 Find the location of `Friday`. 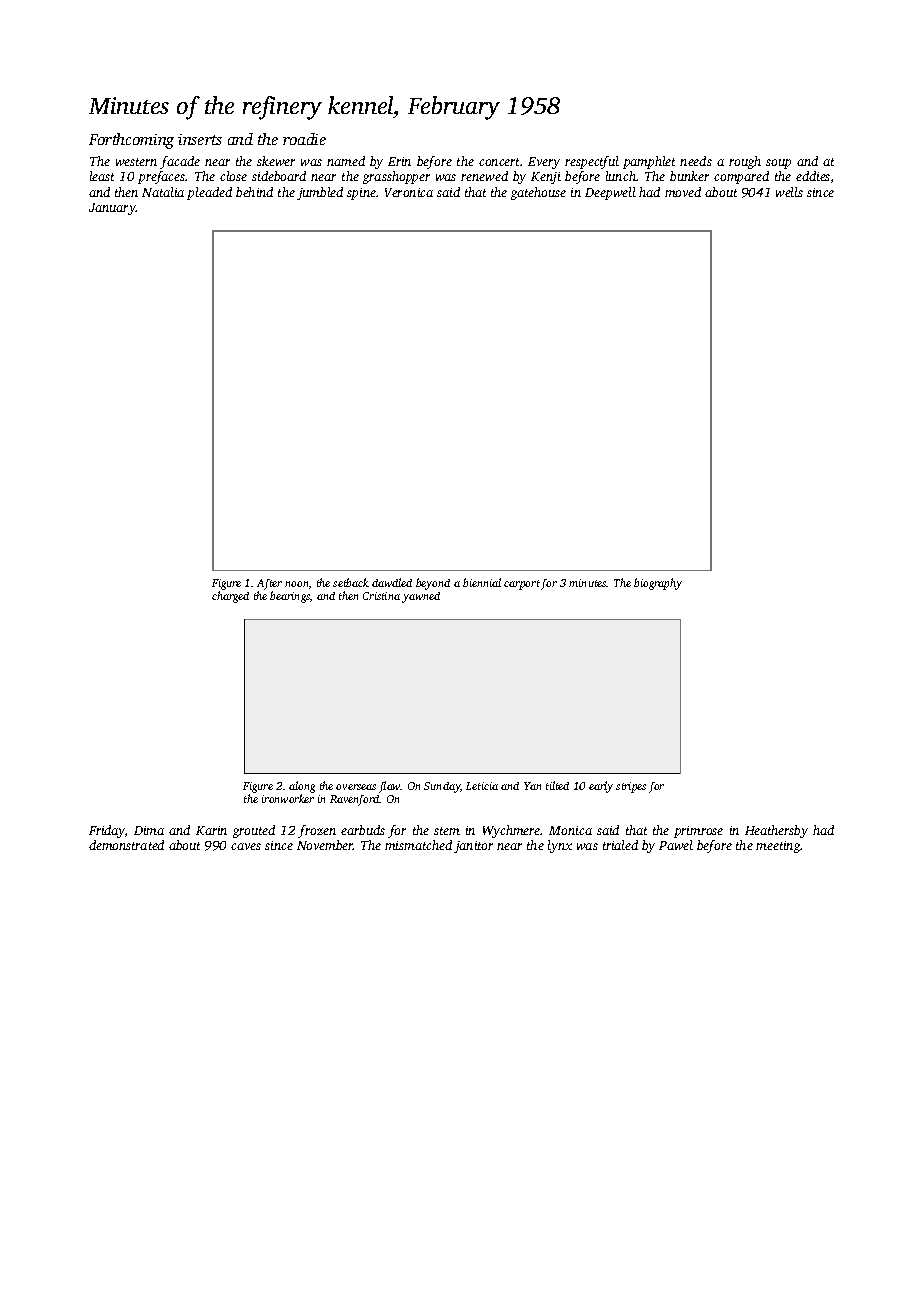

Friday is located at coordinates (107, 831).
